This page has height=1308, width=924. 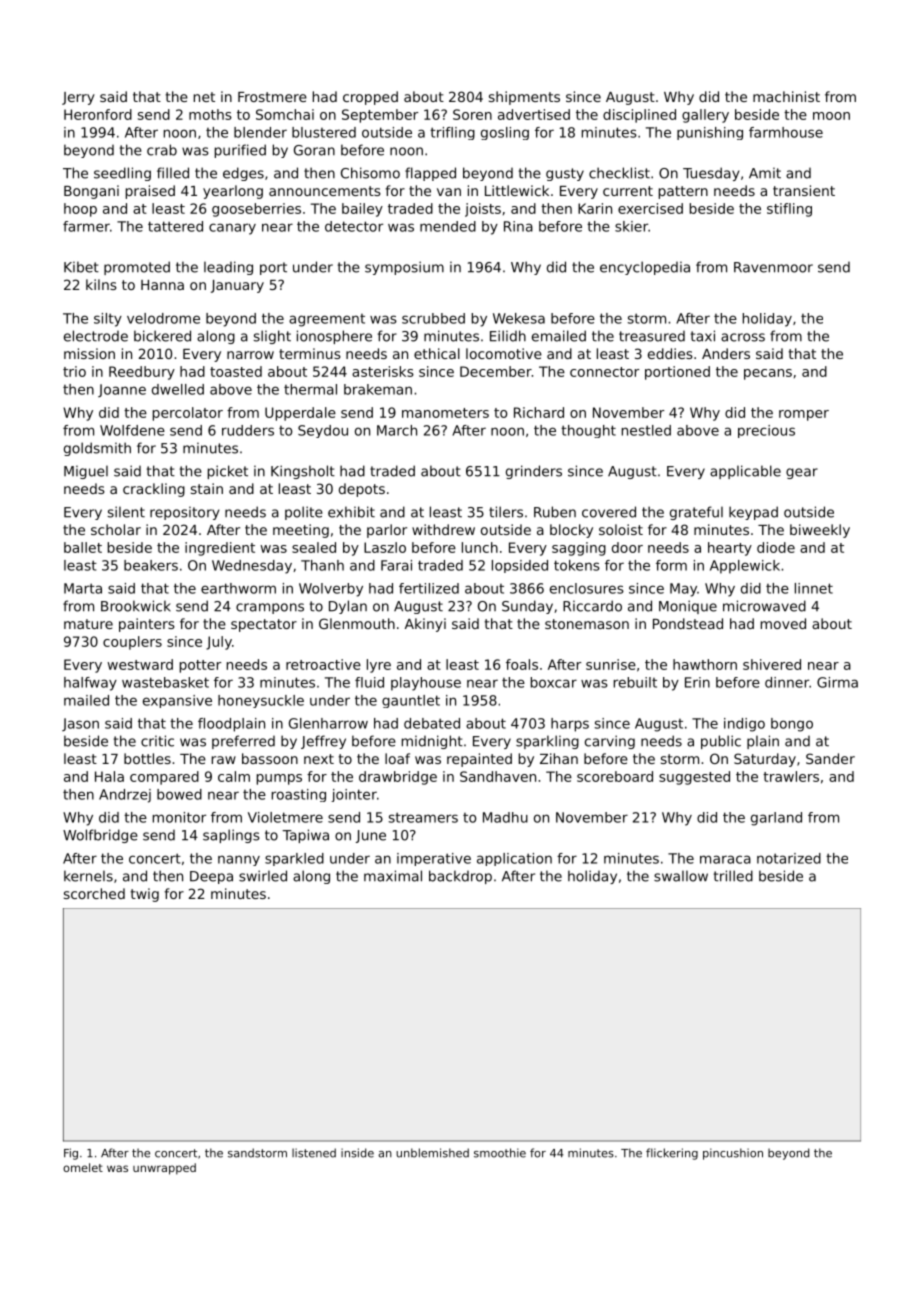 I want to click on repository, so click(x=184, y=513).
